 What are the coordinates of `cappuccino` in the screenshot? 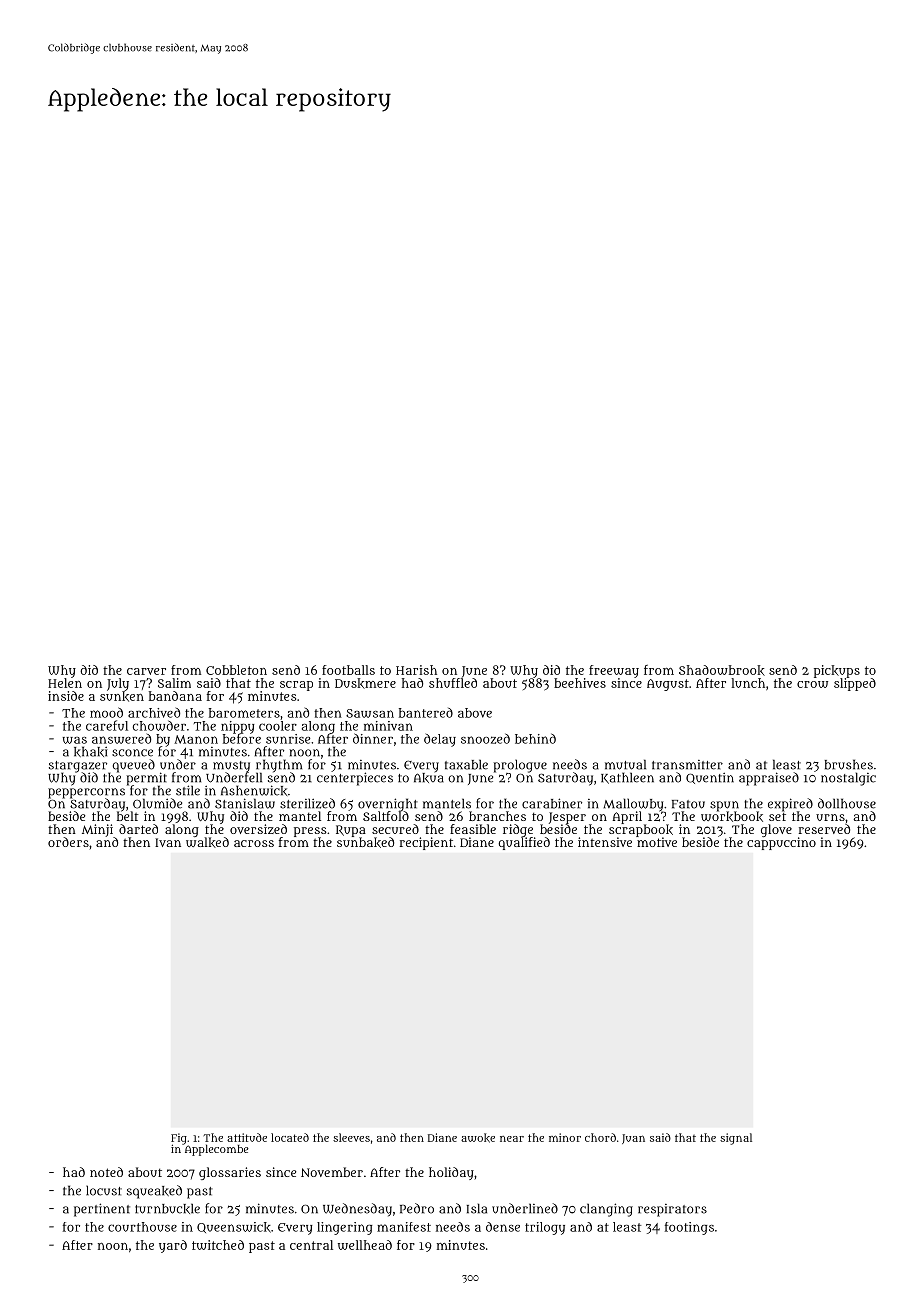 It's located at (781, 843).
